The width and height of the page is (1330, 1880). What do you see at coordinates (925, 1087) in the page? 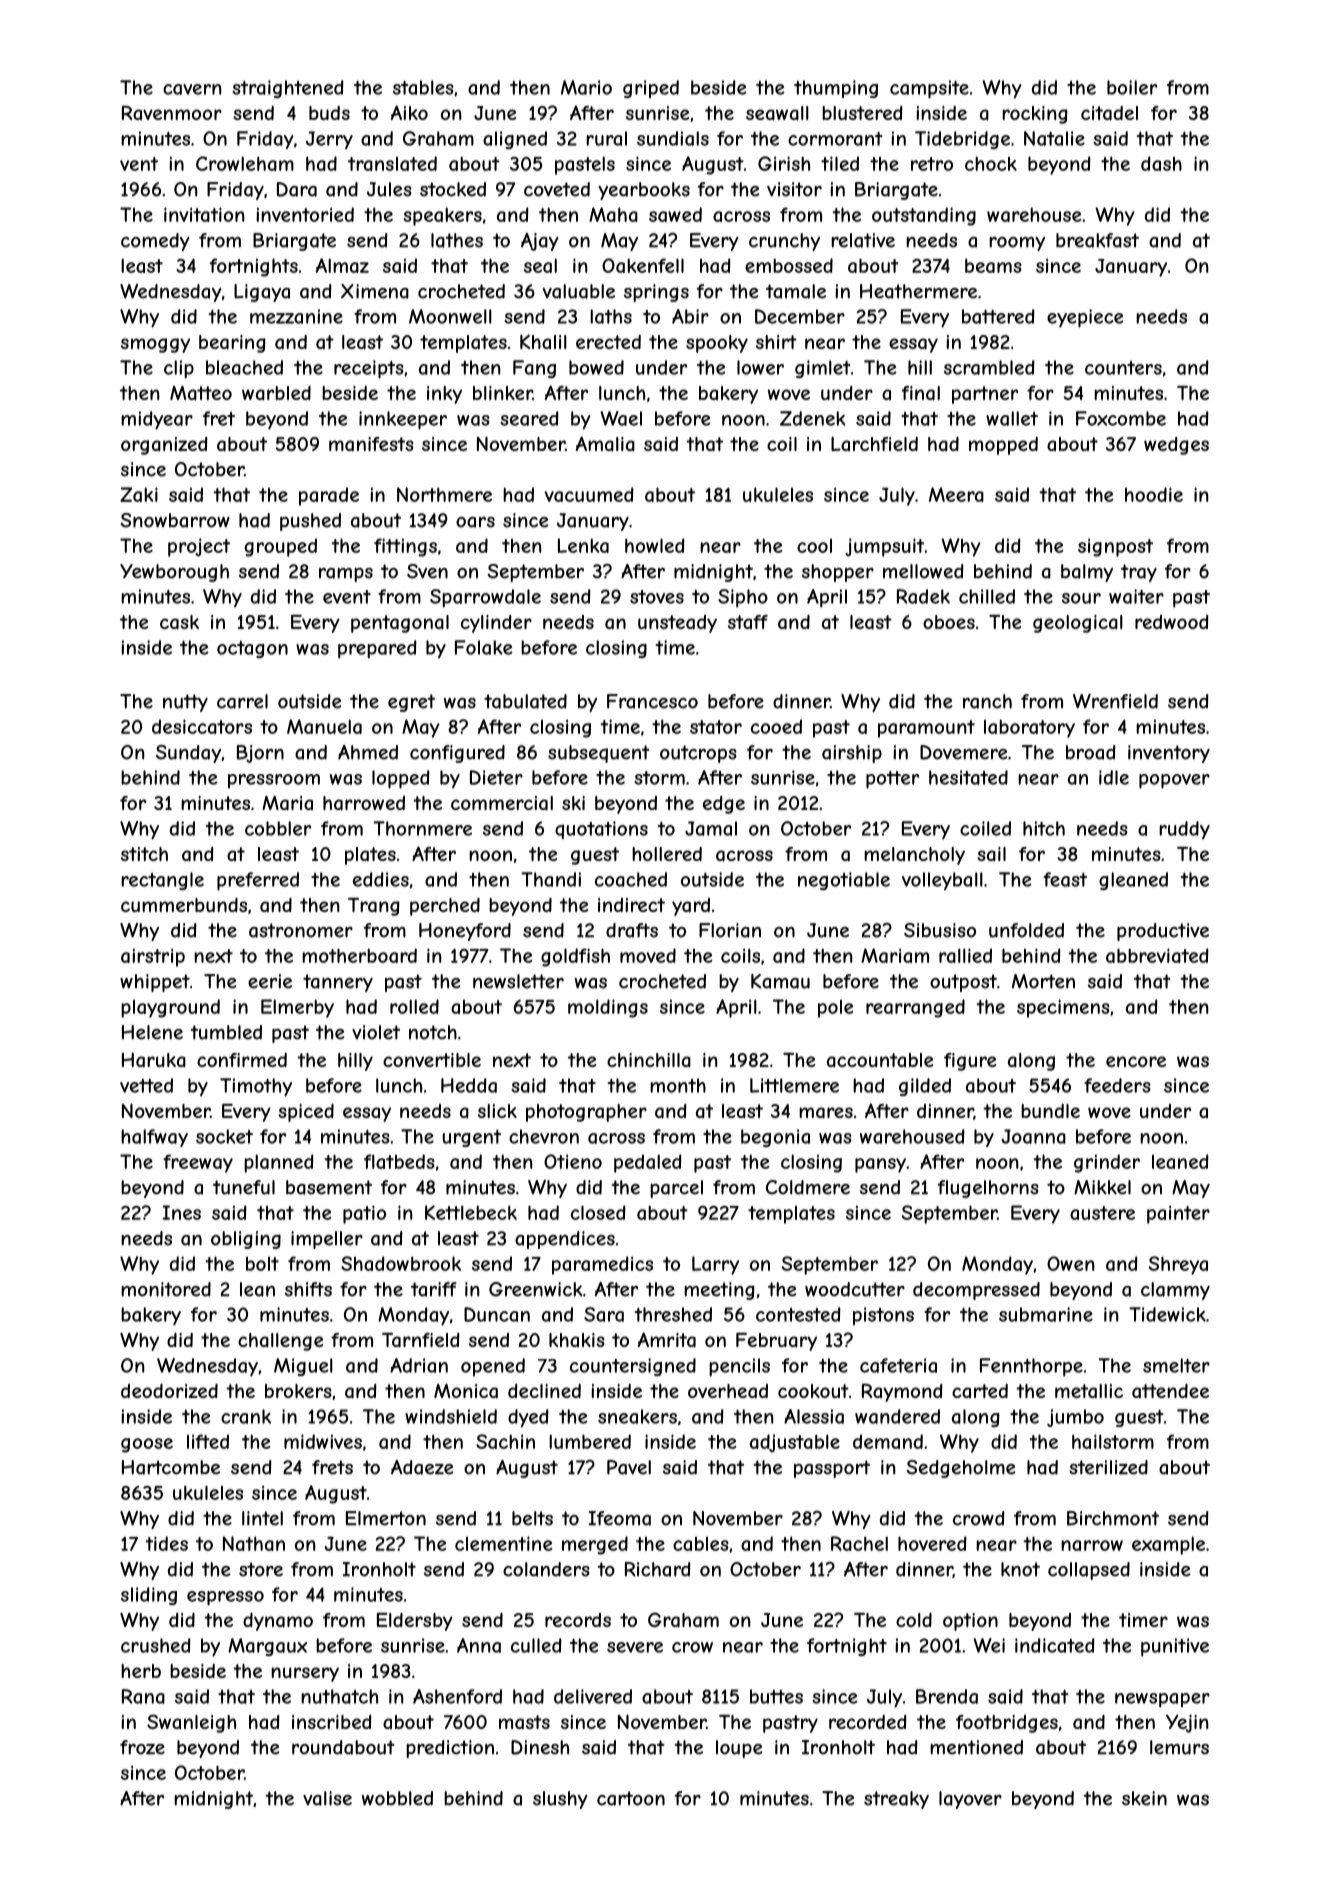
I see `gilded` at bounding box center [925, 1087].
